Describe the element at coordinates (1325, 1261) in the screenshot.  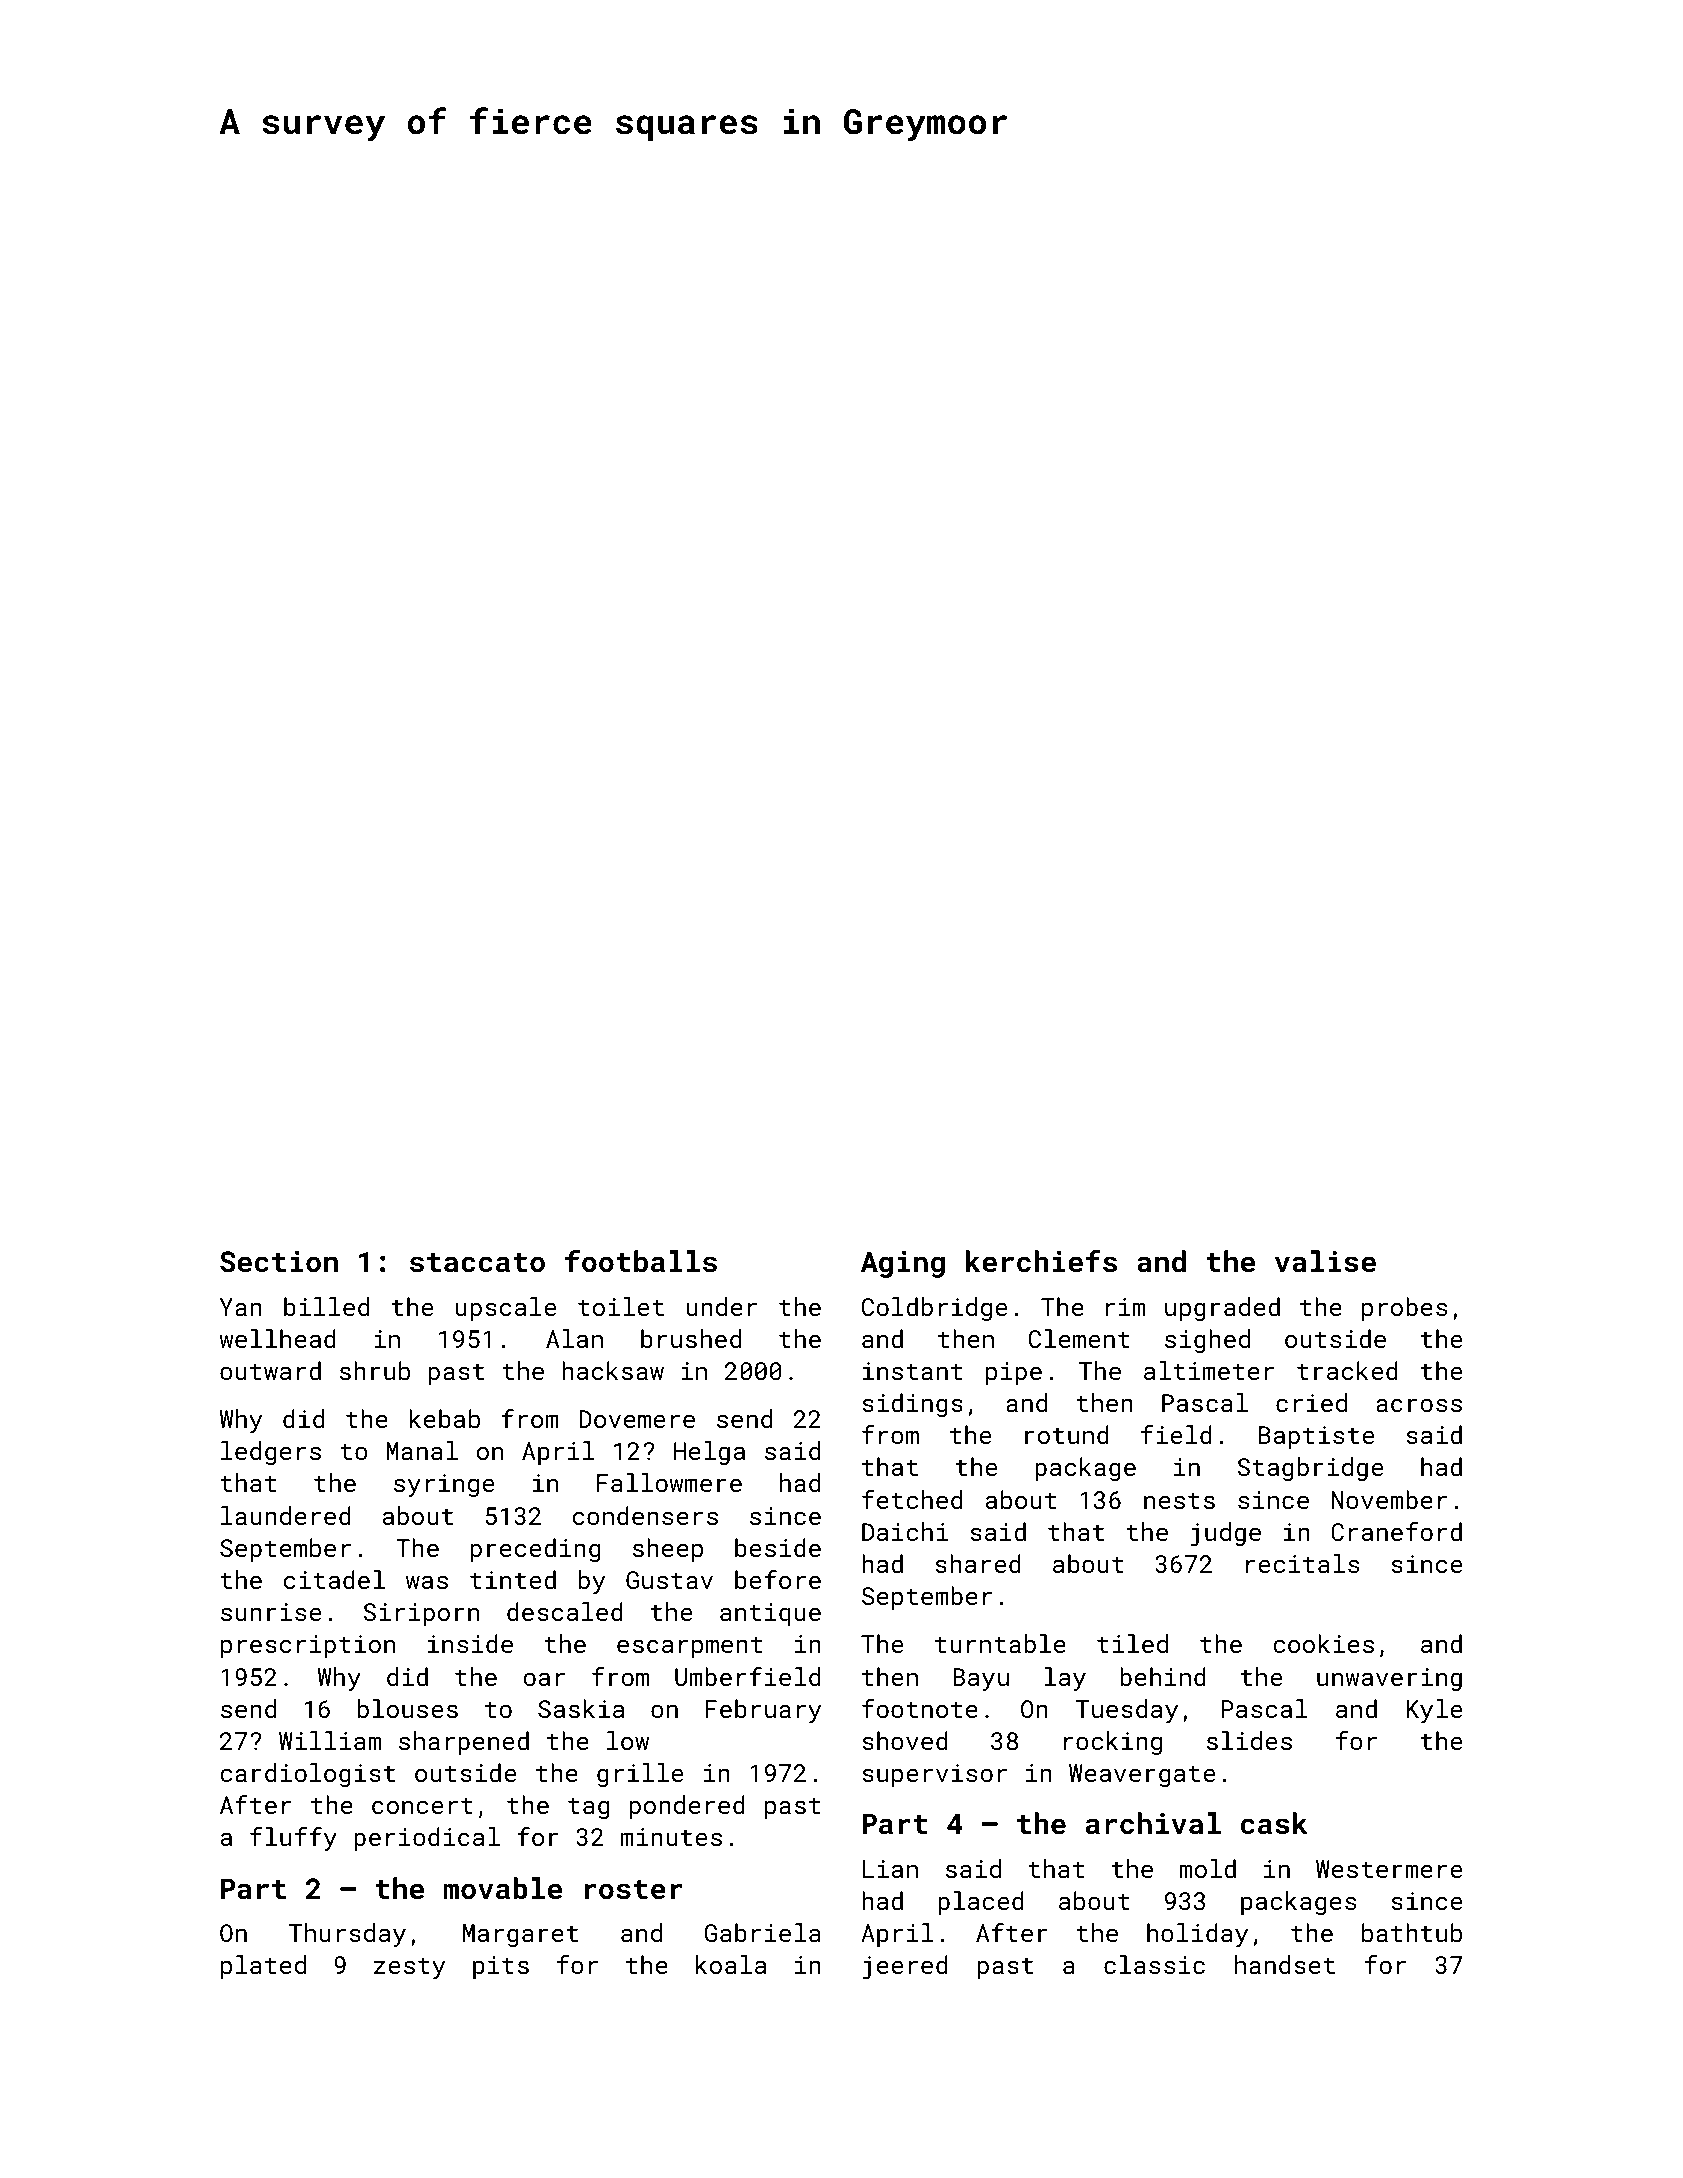
I see `valise` at that location.
